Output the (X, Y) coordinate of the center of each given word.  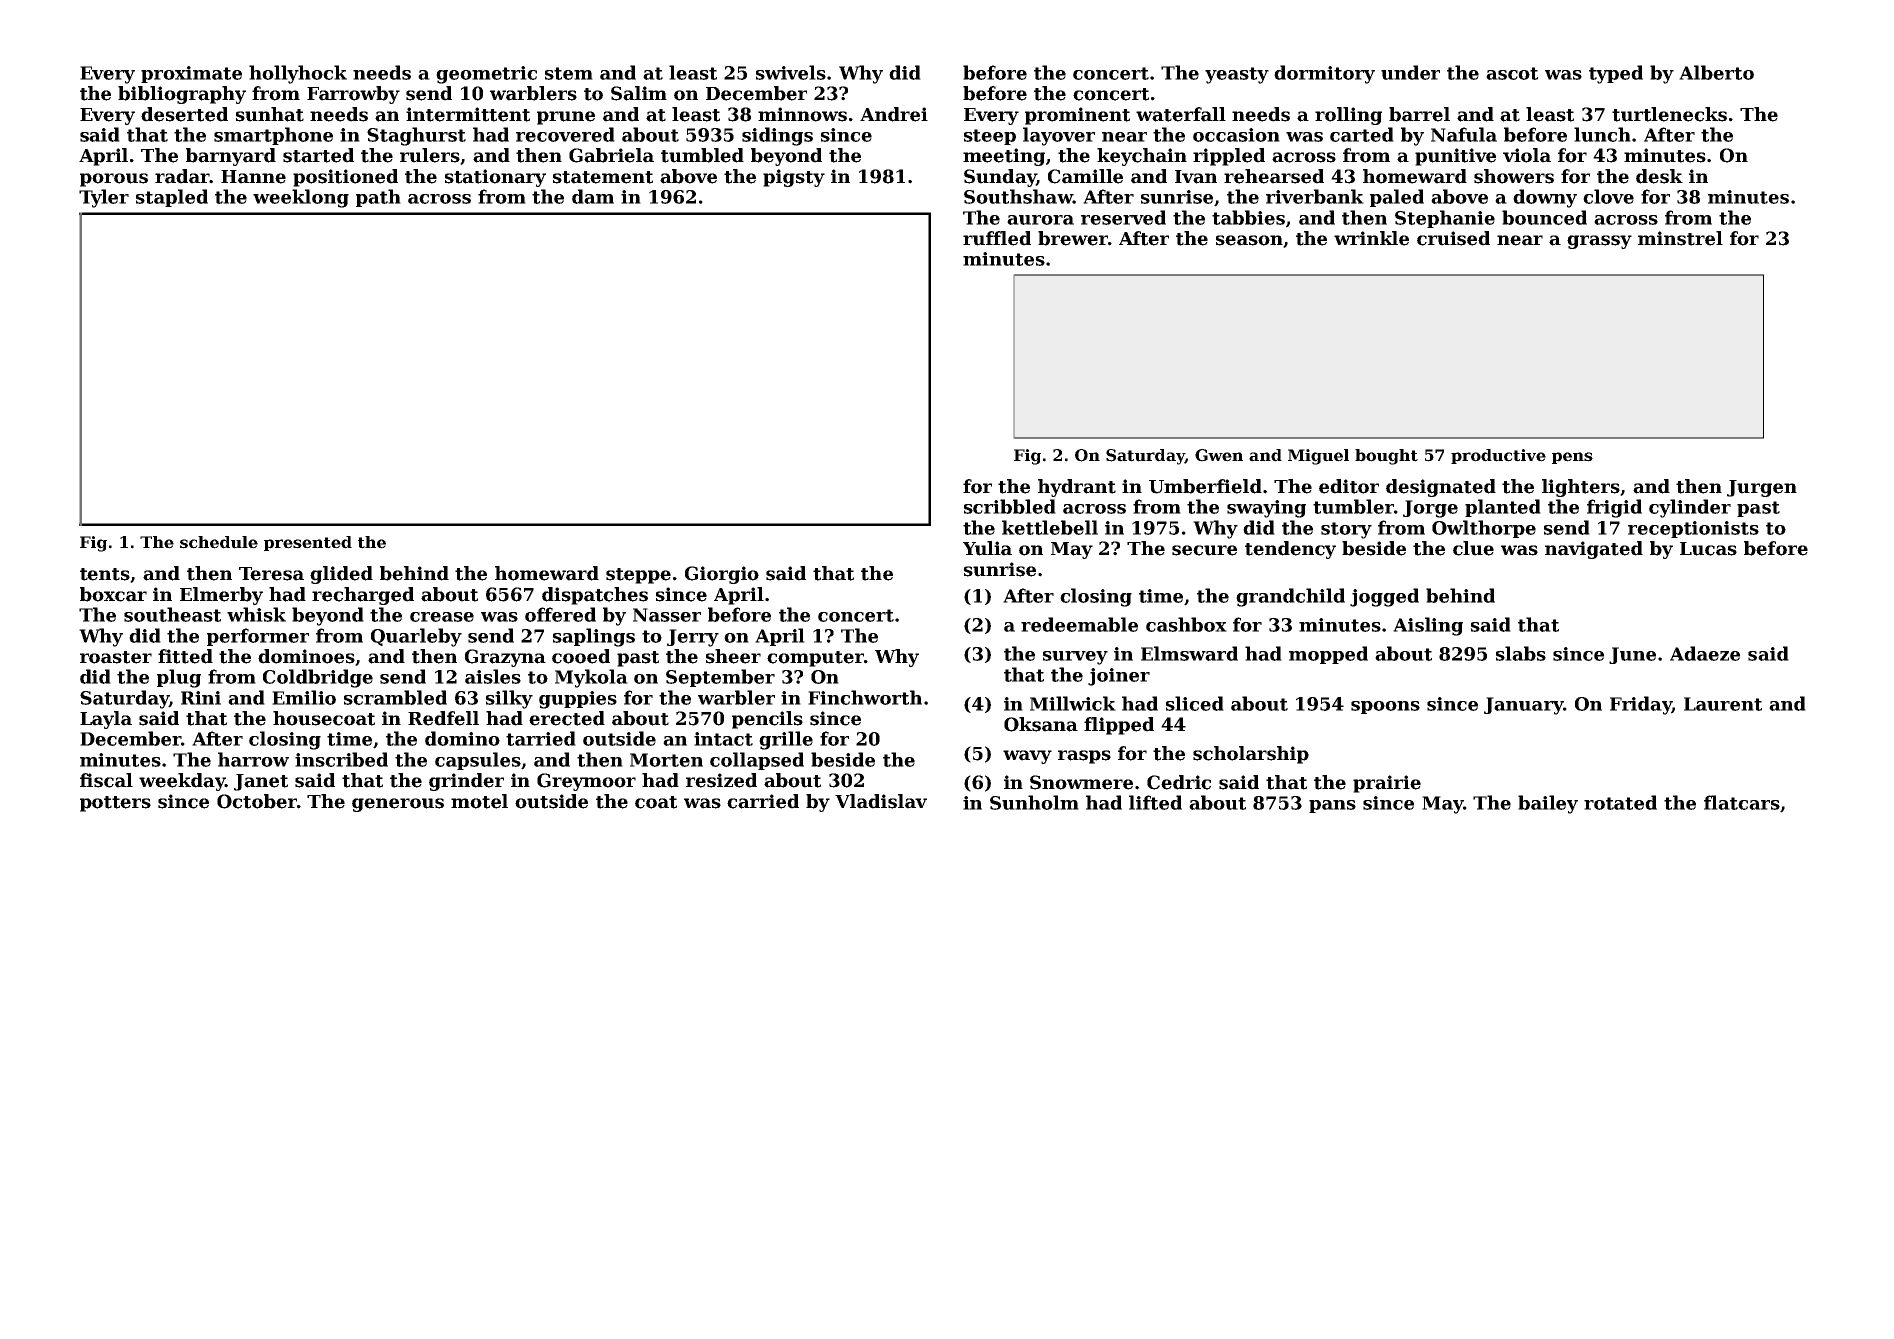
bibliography (182, 95)
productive (1498, 456)
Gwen (1219, 455)
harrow (253, 759)
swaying (1266, 509)
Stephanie (1445, 219)
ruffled (997, 238)
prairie (1387, 784)
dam (593, 196)
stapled (172, 198)
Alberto (1716, 72)
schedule (219, 542)
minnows (802, 114)
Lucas (1708, 549)
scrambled (395, 697)
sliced (1195, 703)
